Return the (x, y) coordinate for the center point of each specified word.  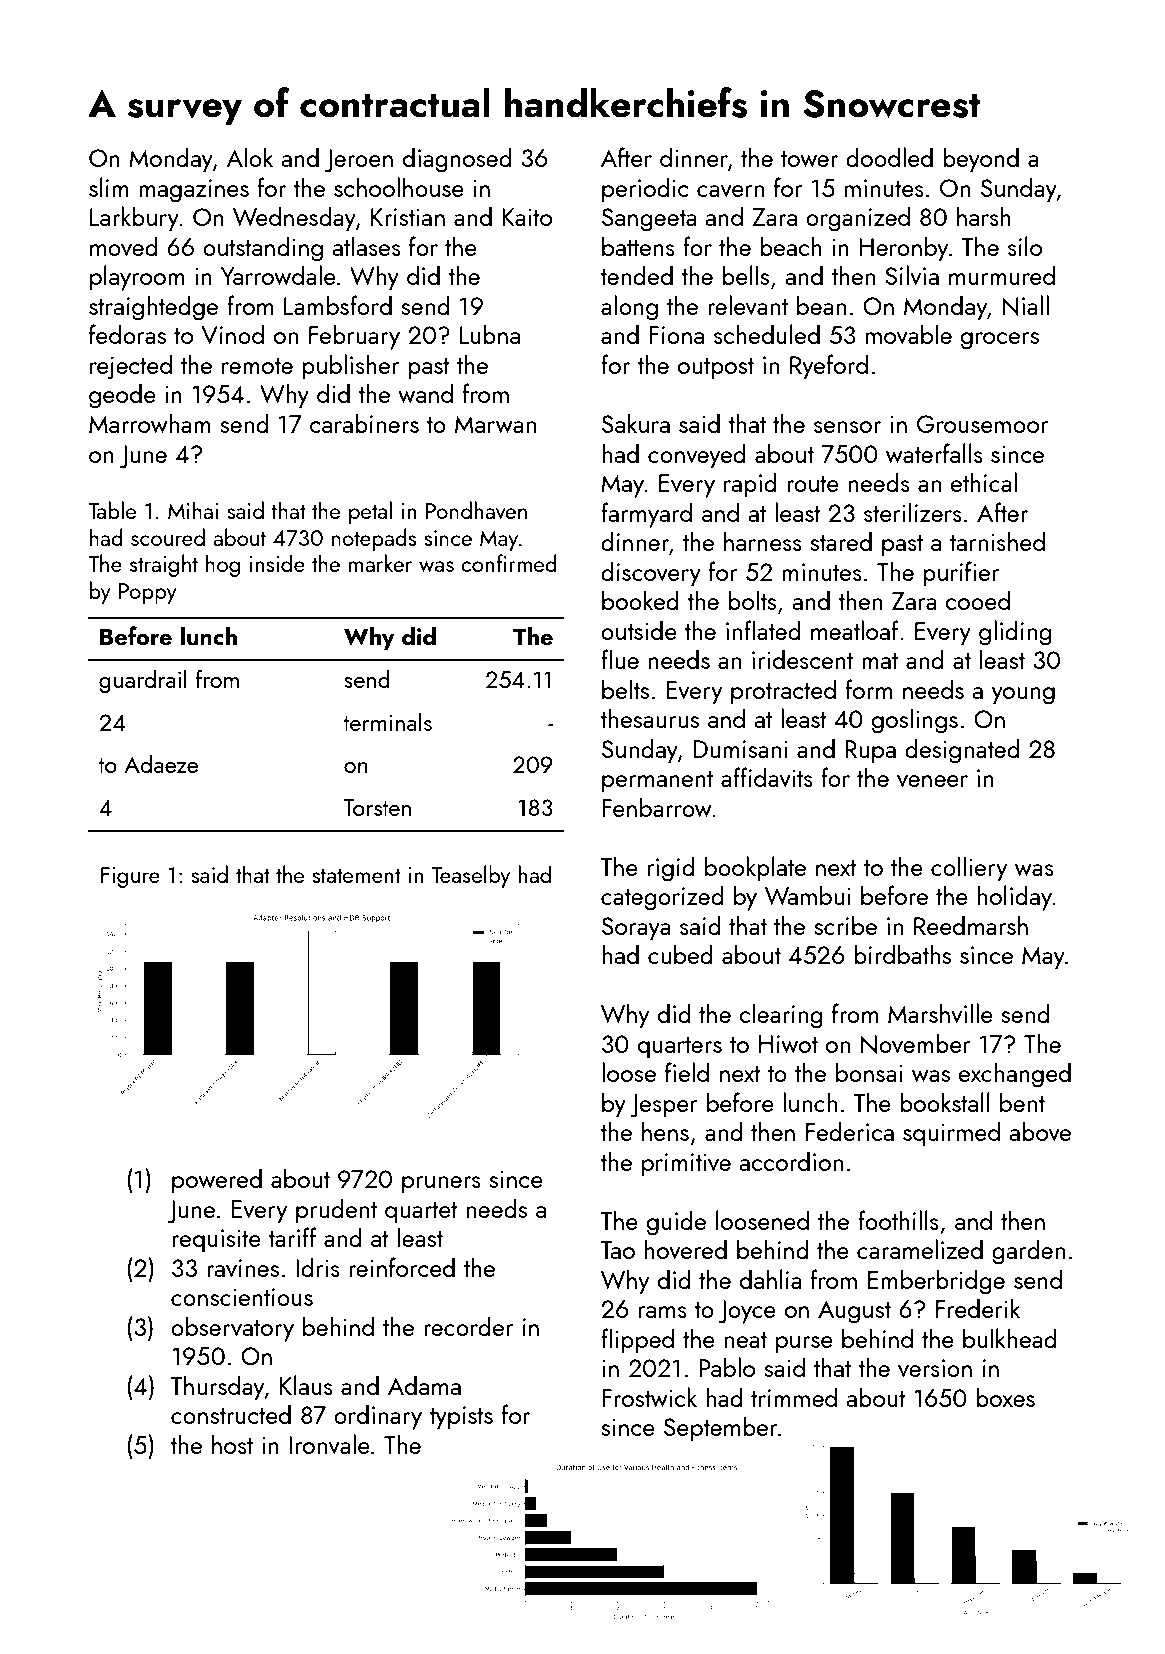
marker (380, 563)
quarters (680, 1048)
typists (461, 1418)
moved (124, 246)
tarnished (997, 541)
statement (356, 876)
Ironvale (329, 1444)
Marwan (495, 424)
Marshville (940, 1013)
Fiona (676, 335)
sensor (847, 427)
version (935, 1368)
